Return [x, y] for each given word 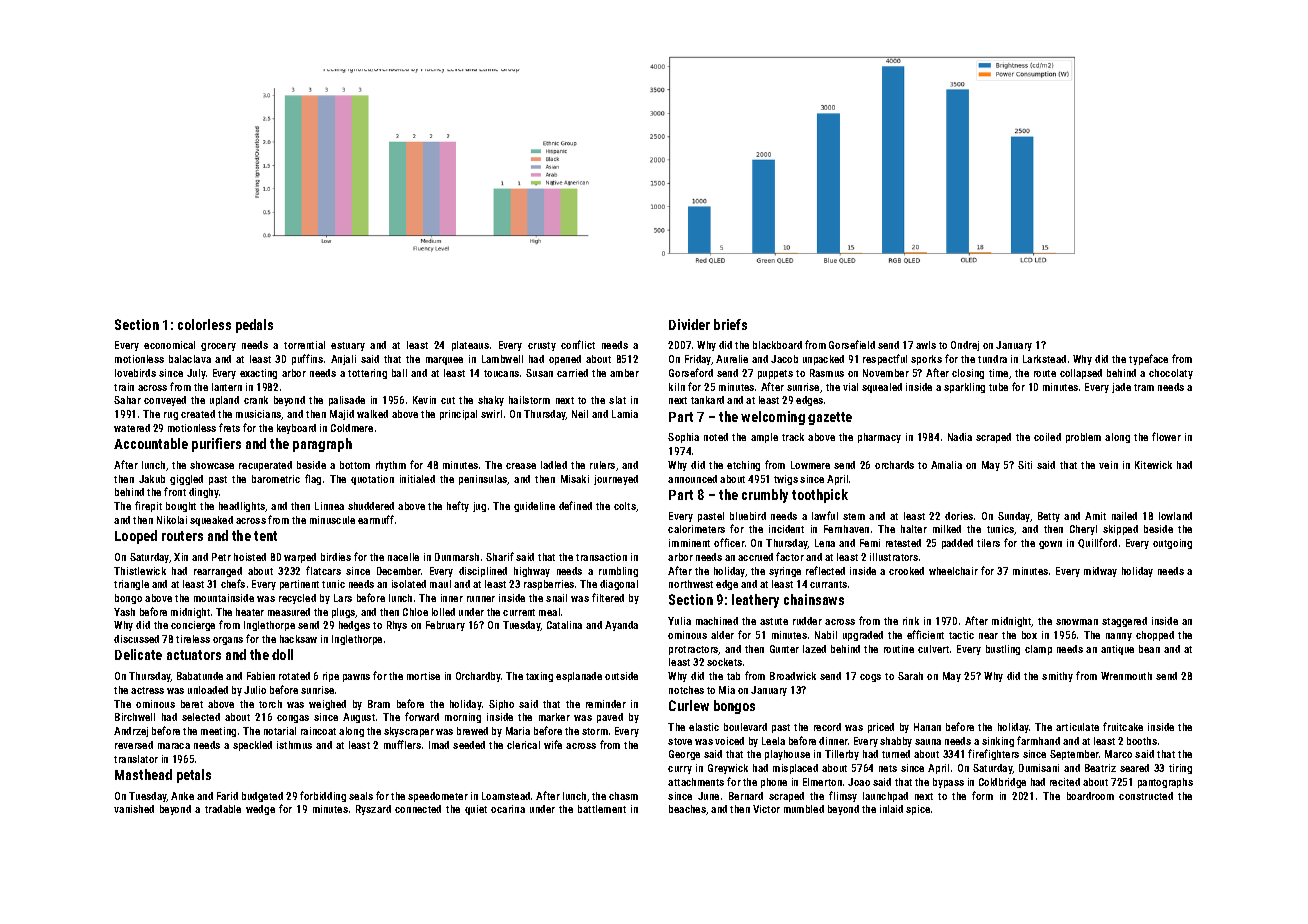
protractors [694, 650]
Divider [689, 324]
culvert [933, 649]
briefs [730, 324]
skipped [1120, 530]
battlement [602, 809]
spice [918, 810]
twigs [786, 480]
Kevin [424, 400]
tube [998, 387]
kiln [677, 387]
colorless [204, 324]
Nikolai [172, 520]
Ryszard [373, 810]
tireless [193, 639]
